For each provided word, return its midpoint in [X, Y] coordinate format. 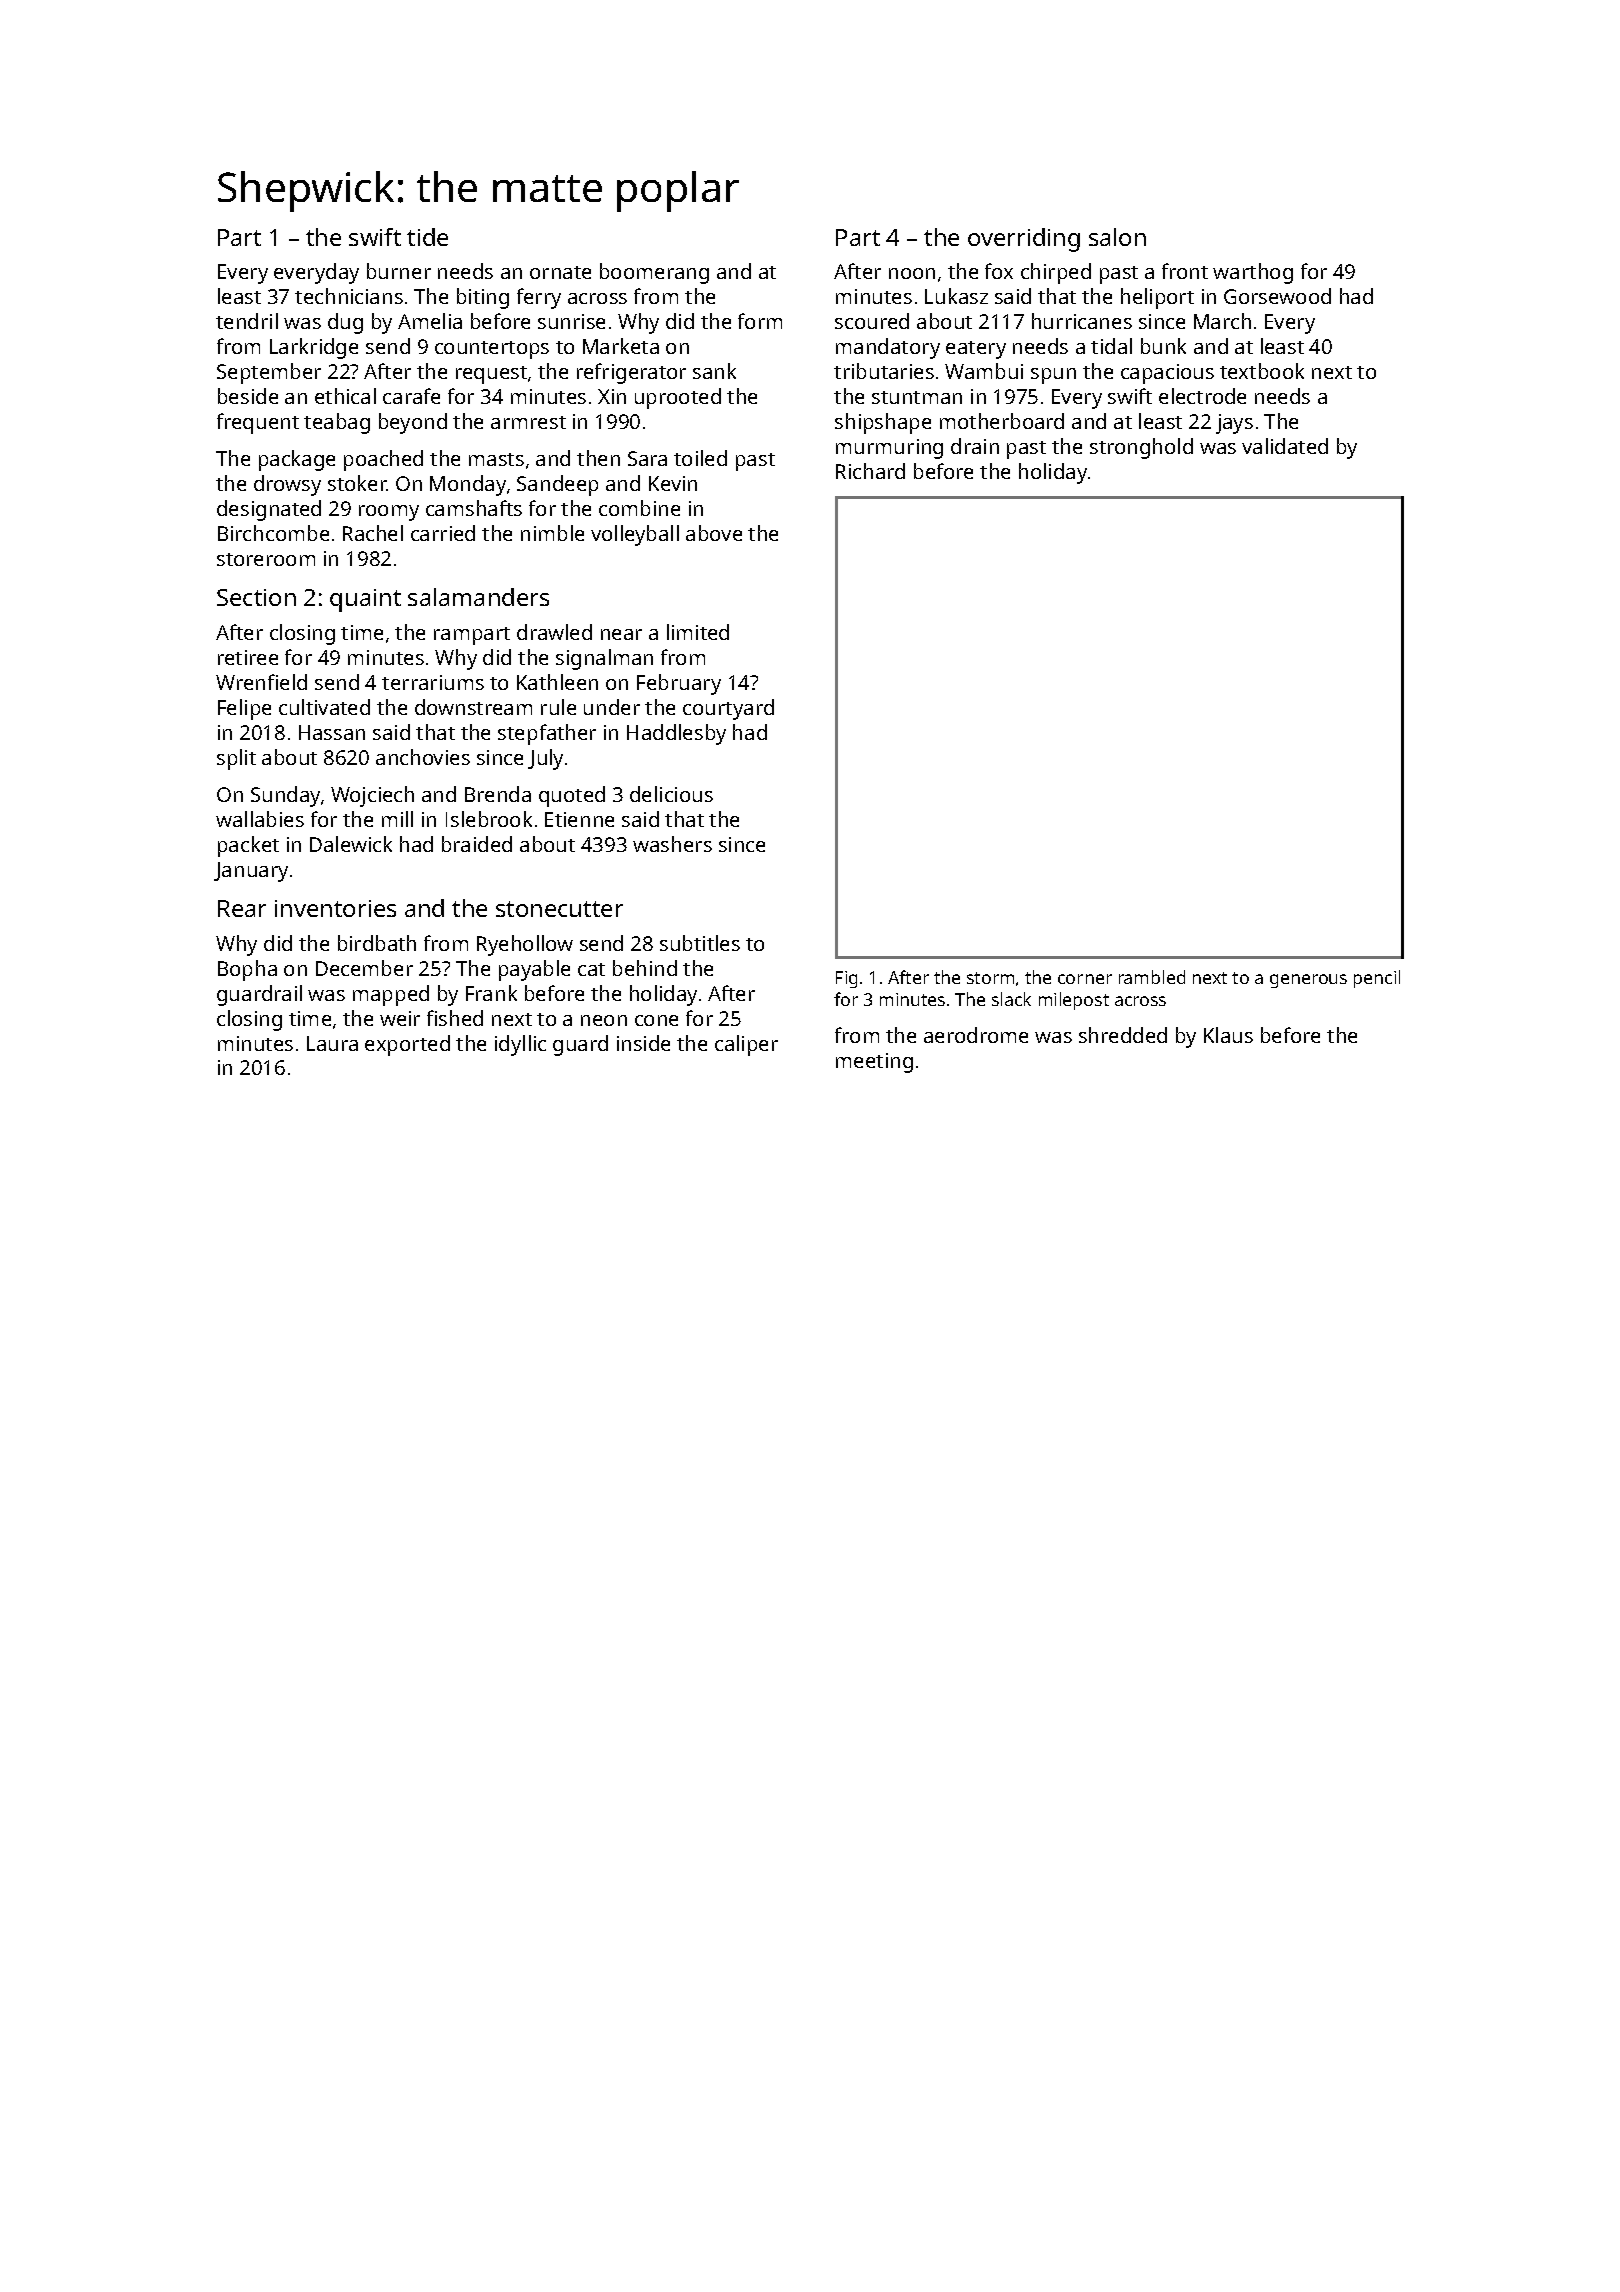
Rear [242, 908]
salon [1117, 237]
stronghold [1141, 448]
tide [427, 237]
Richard [870, 471]
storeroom [266, 559]
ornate [560, 272]
